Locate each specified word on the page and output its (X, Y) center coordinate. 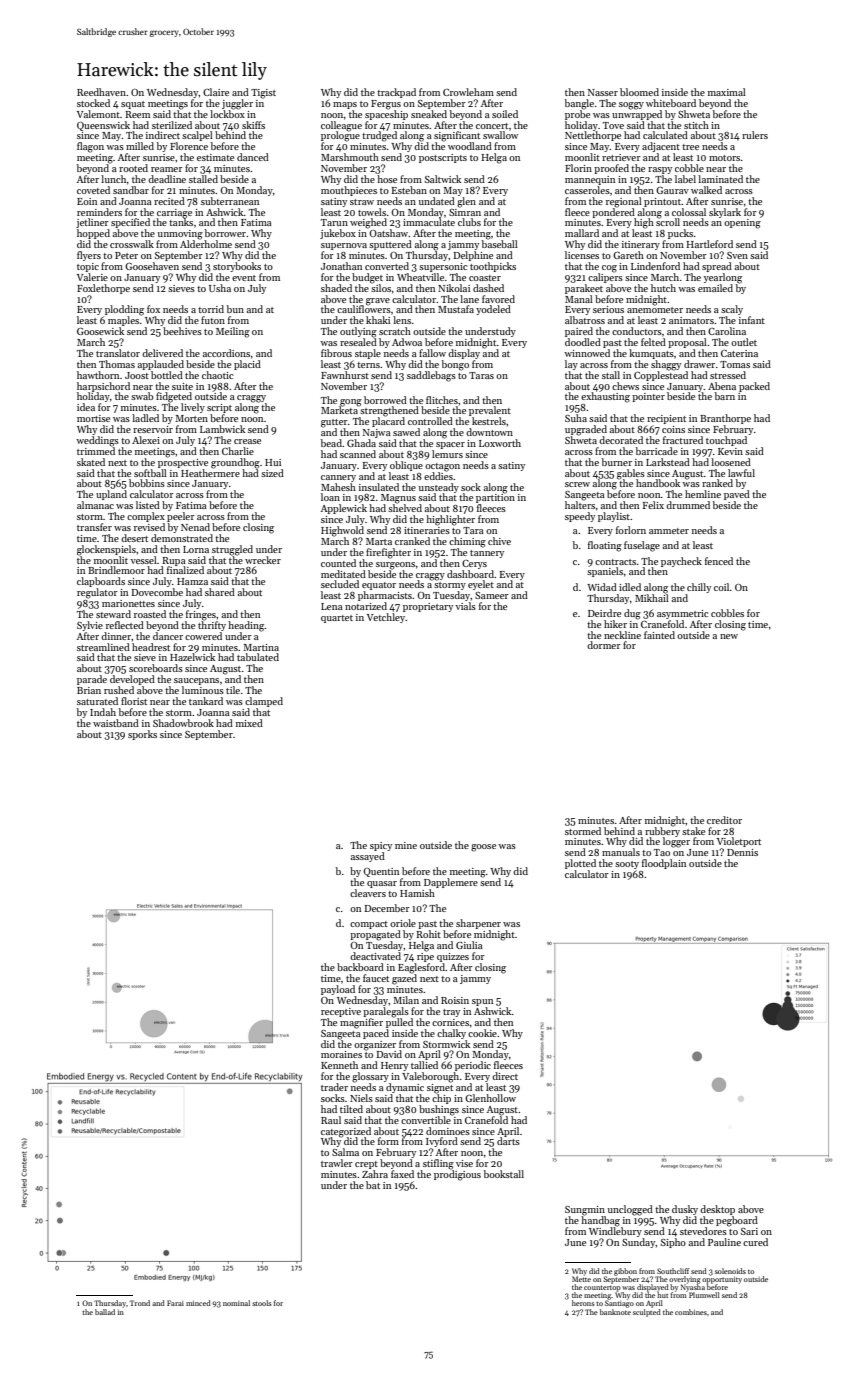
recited (169, 201)
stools (261, 1303)
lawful (741, 473)
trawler (337, 1163)
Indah (103, 712)
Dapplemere (451, 883)
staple (368, 354)
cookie (482, 1033)
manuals (621, 852)
